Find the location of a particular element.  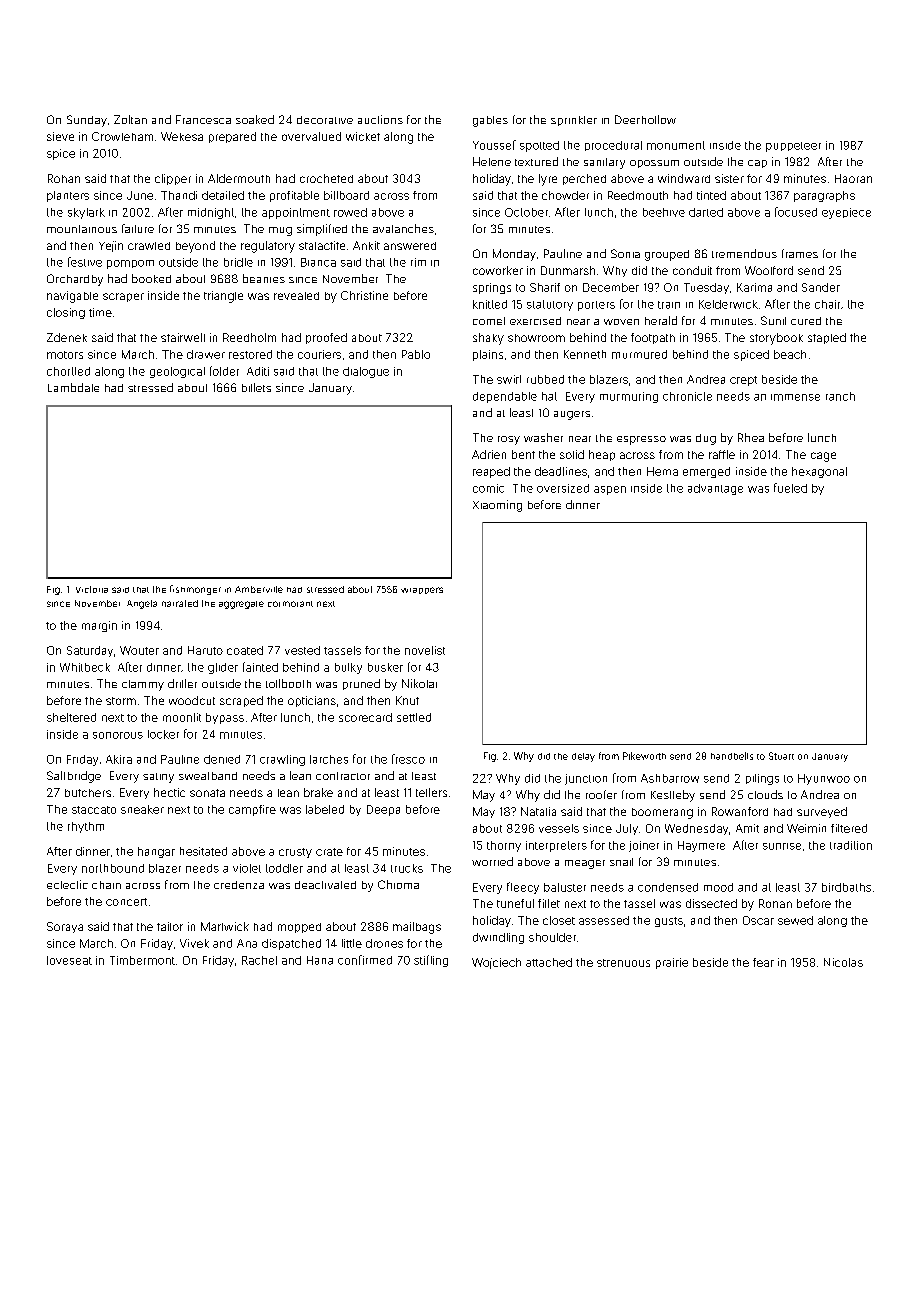

fishmonger is located at coordinates (195, 590).
